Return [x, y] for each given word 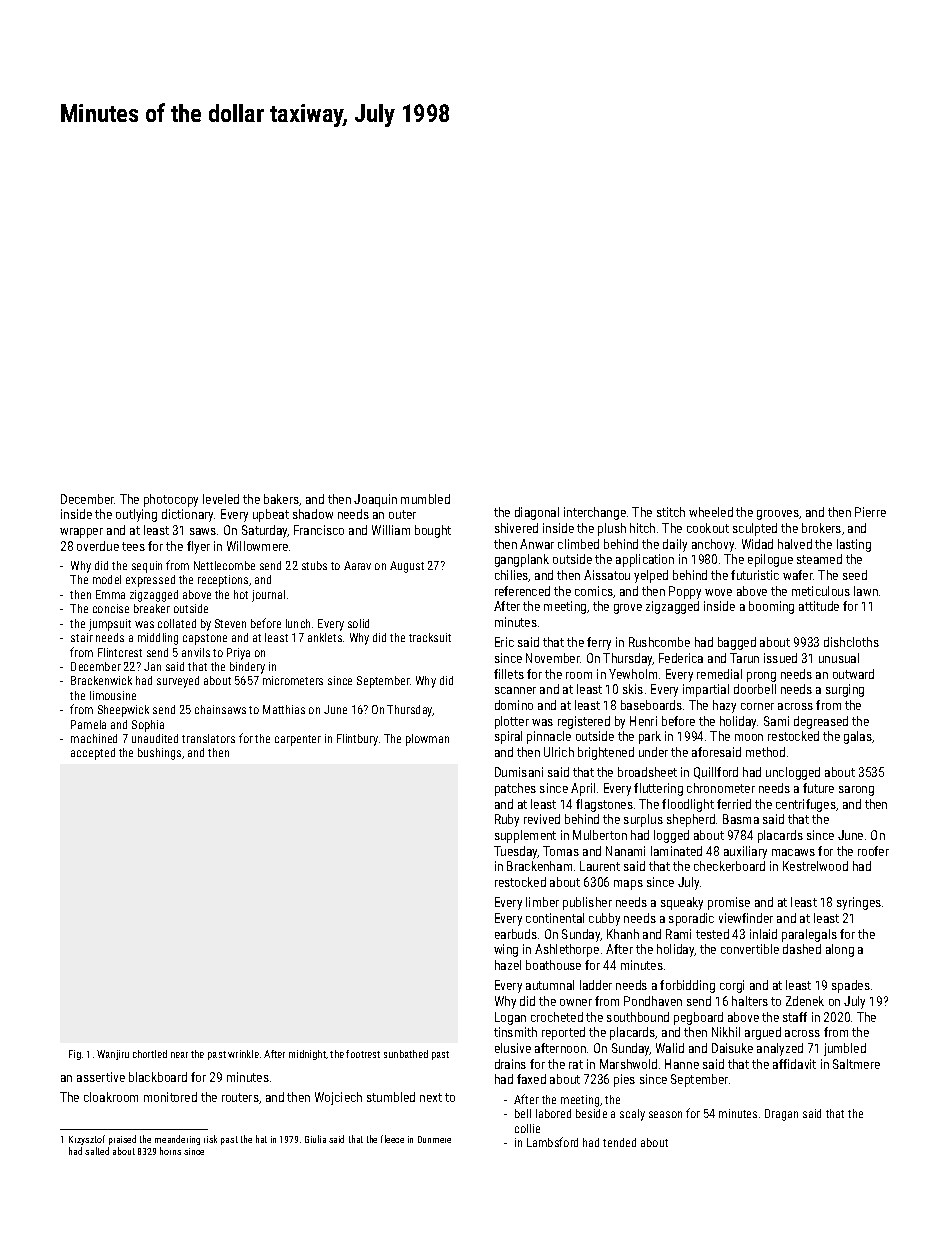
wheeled [711, 512]
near [179, 1055]
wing [506, 950]
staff [795, 1017]
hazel [508, 965]
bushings [159, 754]
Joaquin [375, 500]
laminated [676, 851]
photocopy [171, 500]
